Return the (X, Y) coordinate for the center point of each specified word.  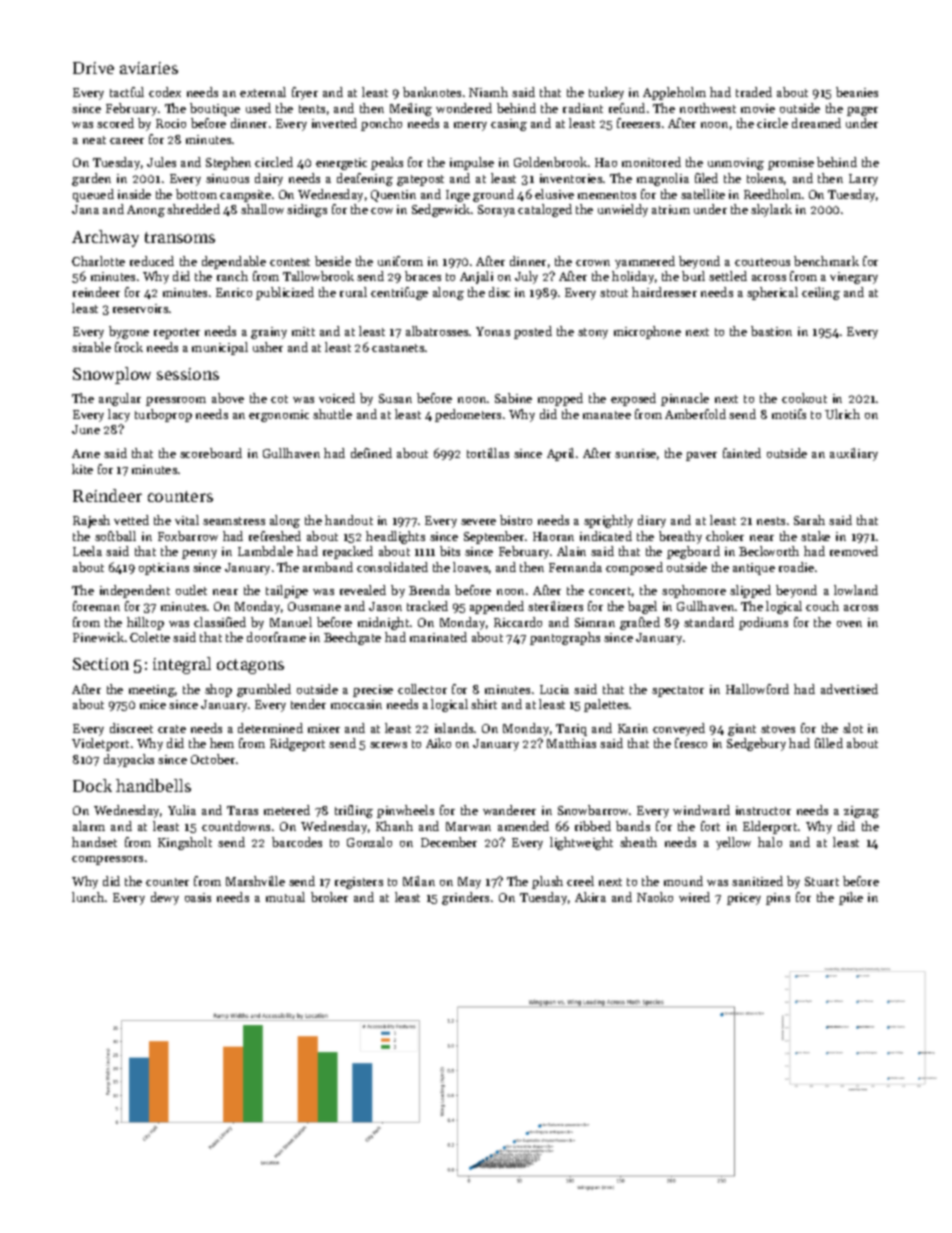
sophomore (694, 591)
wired (694, 897)
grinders (465, 898)
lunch (88, 897)
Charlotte (98, 261)
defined (371, 453)
